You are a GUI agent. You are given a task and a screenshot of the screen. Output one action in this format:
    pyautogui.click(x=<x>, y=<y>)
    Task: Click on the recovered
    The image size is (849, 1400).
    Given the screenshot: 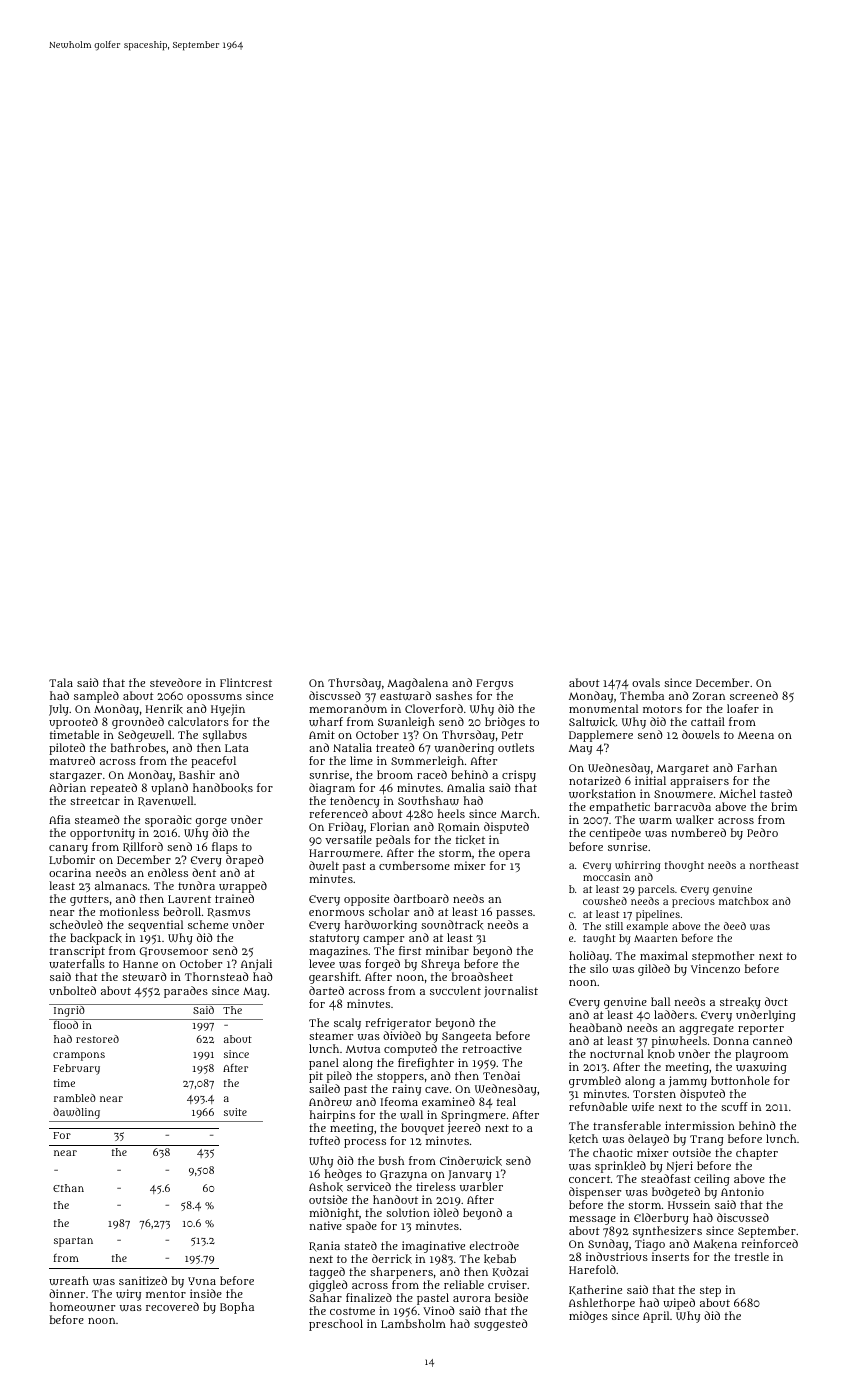 What is the action you would take?
    pyautogui.click(x=172, y=1306)
